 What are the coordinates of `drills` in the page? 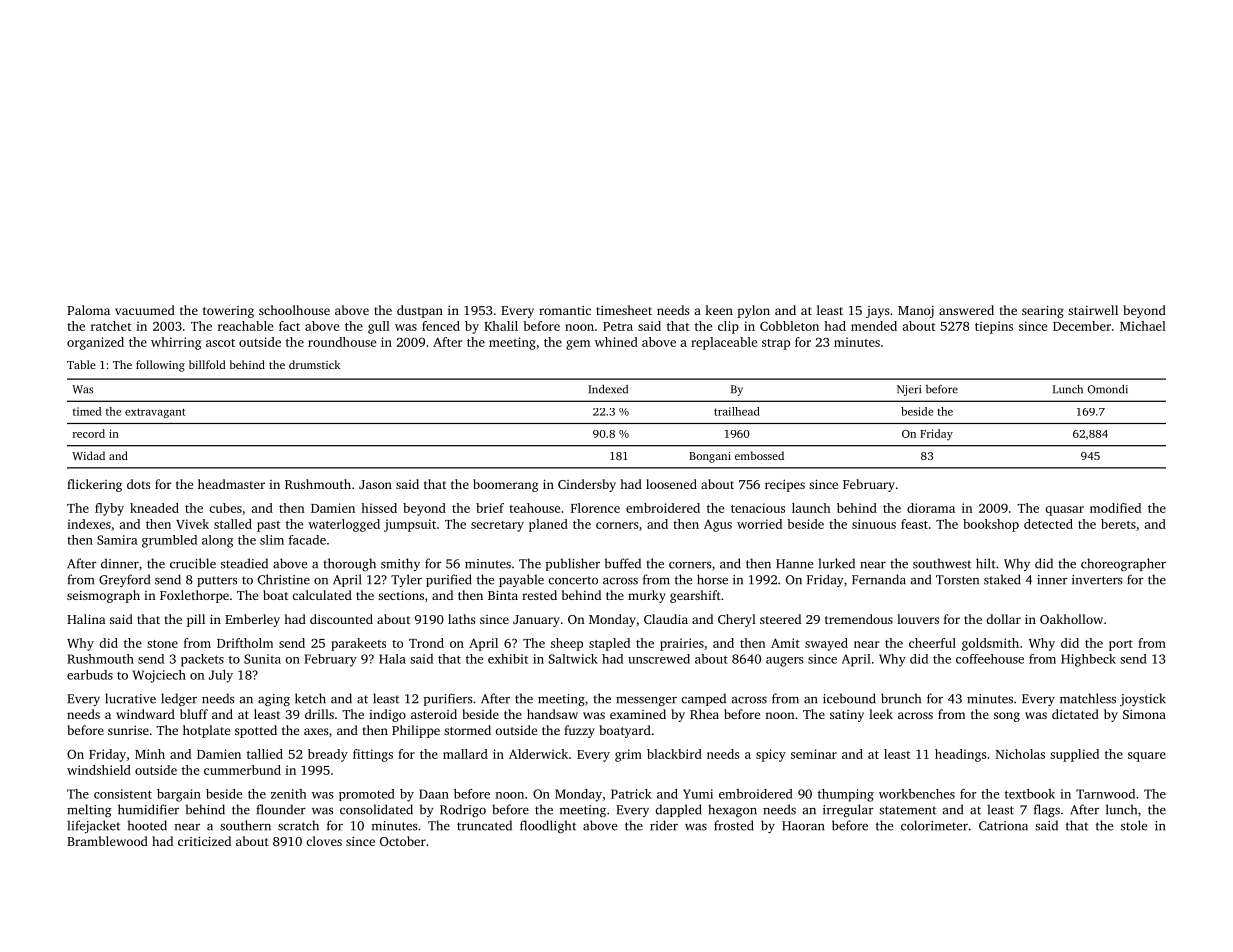 It's located at (319, 714).
